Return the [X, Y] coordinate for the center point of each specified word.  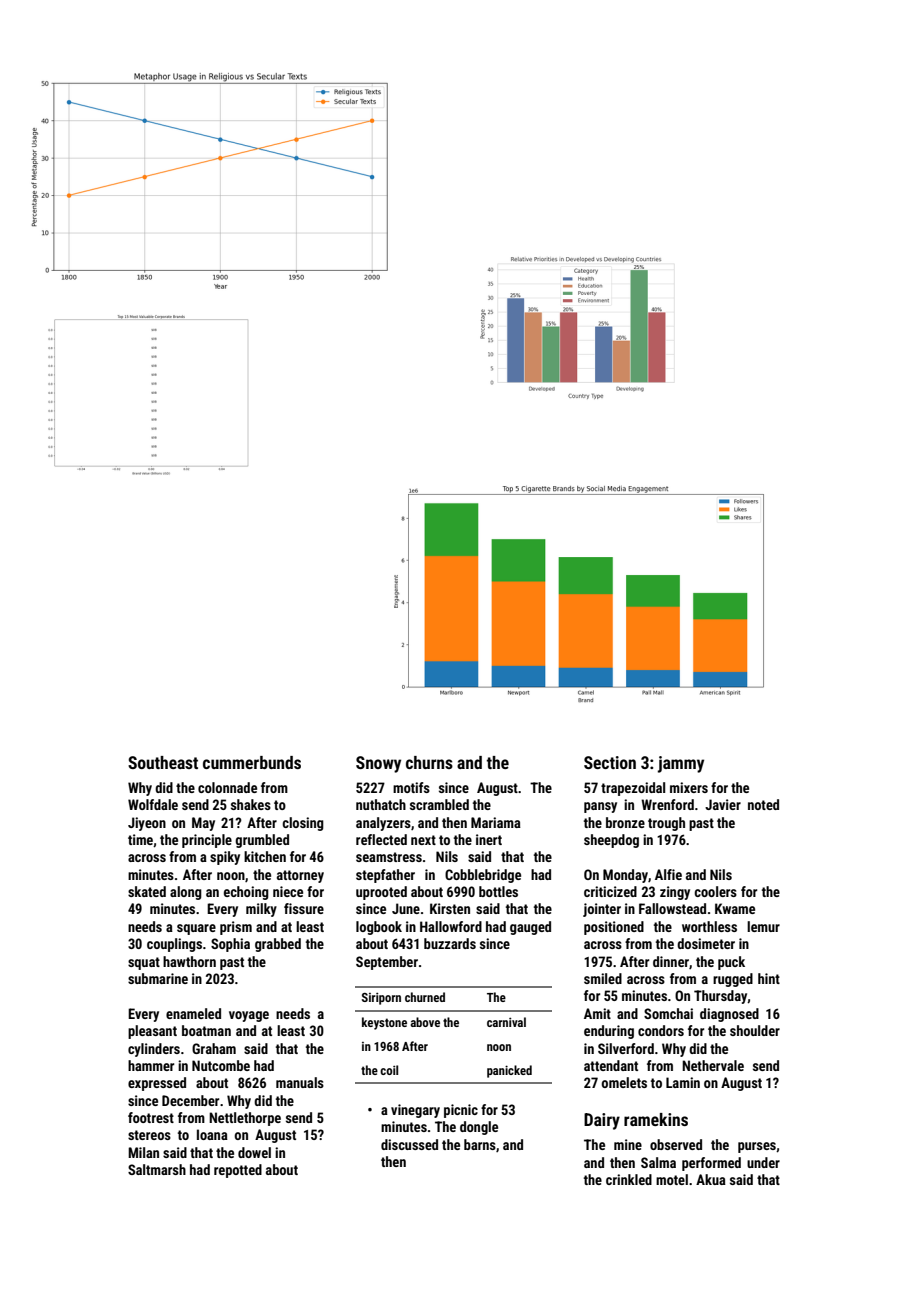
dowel [254, 1152]
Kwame [735, 908]
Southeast [163, 762]
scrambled [439, 804]
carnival [506, 1022]
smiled [603, 978]
